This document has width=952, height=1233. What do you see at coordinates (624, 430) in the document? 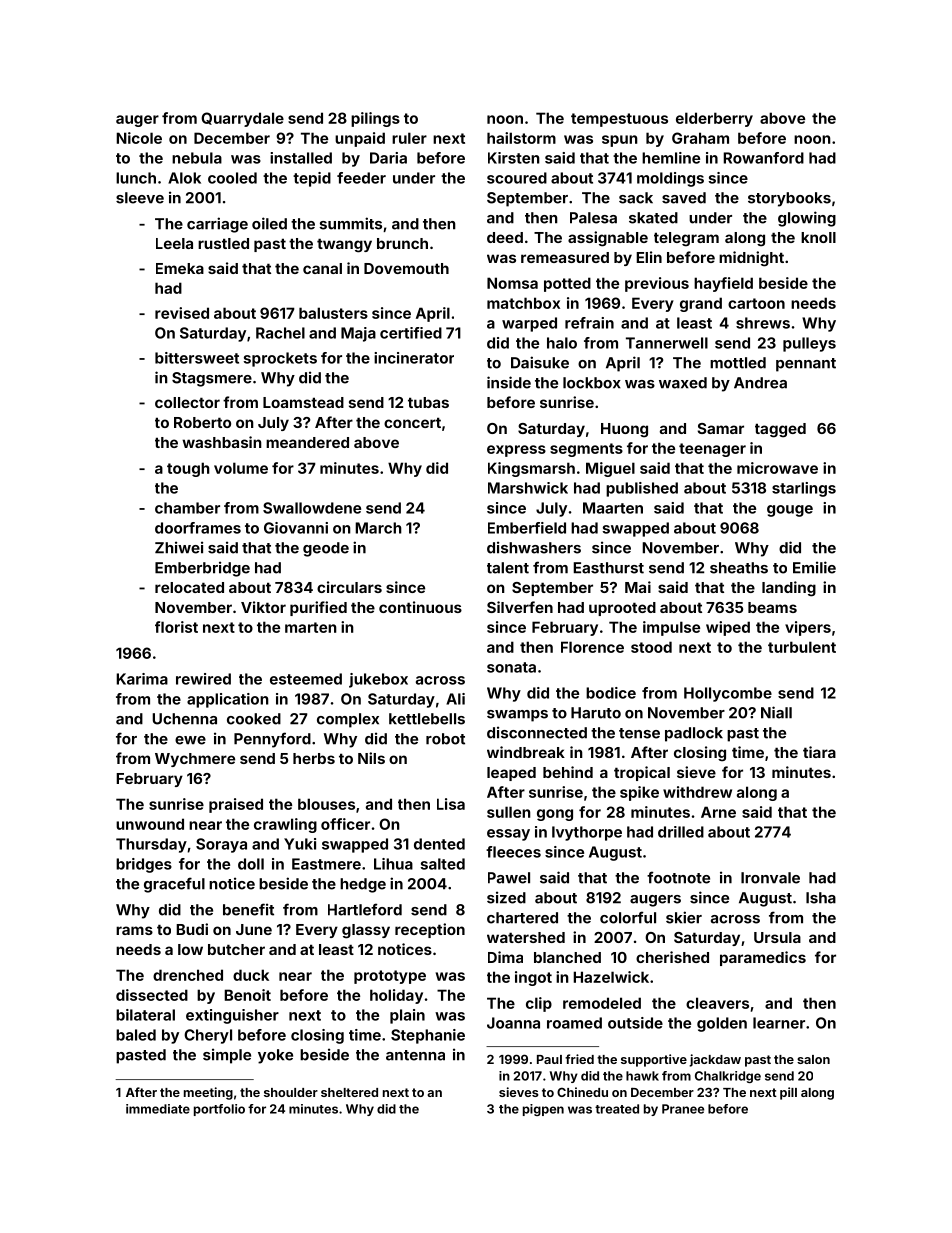
I see `Huong` at bounding box center [624, 430].
